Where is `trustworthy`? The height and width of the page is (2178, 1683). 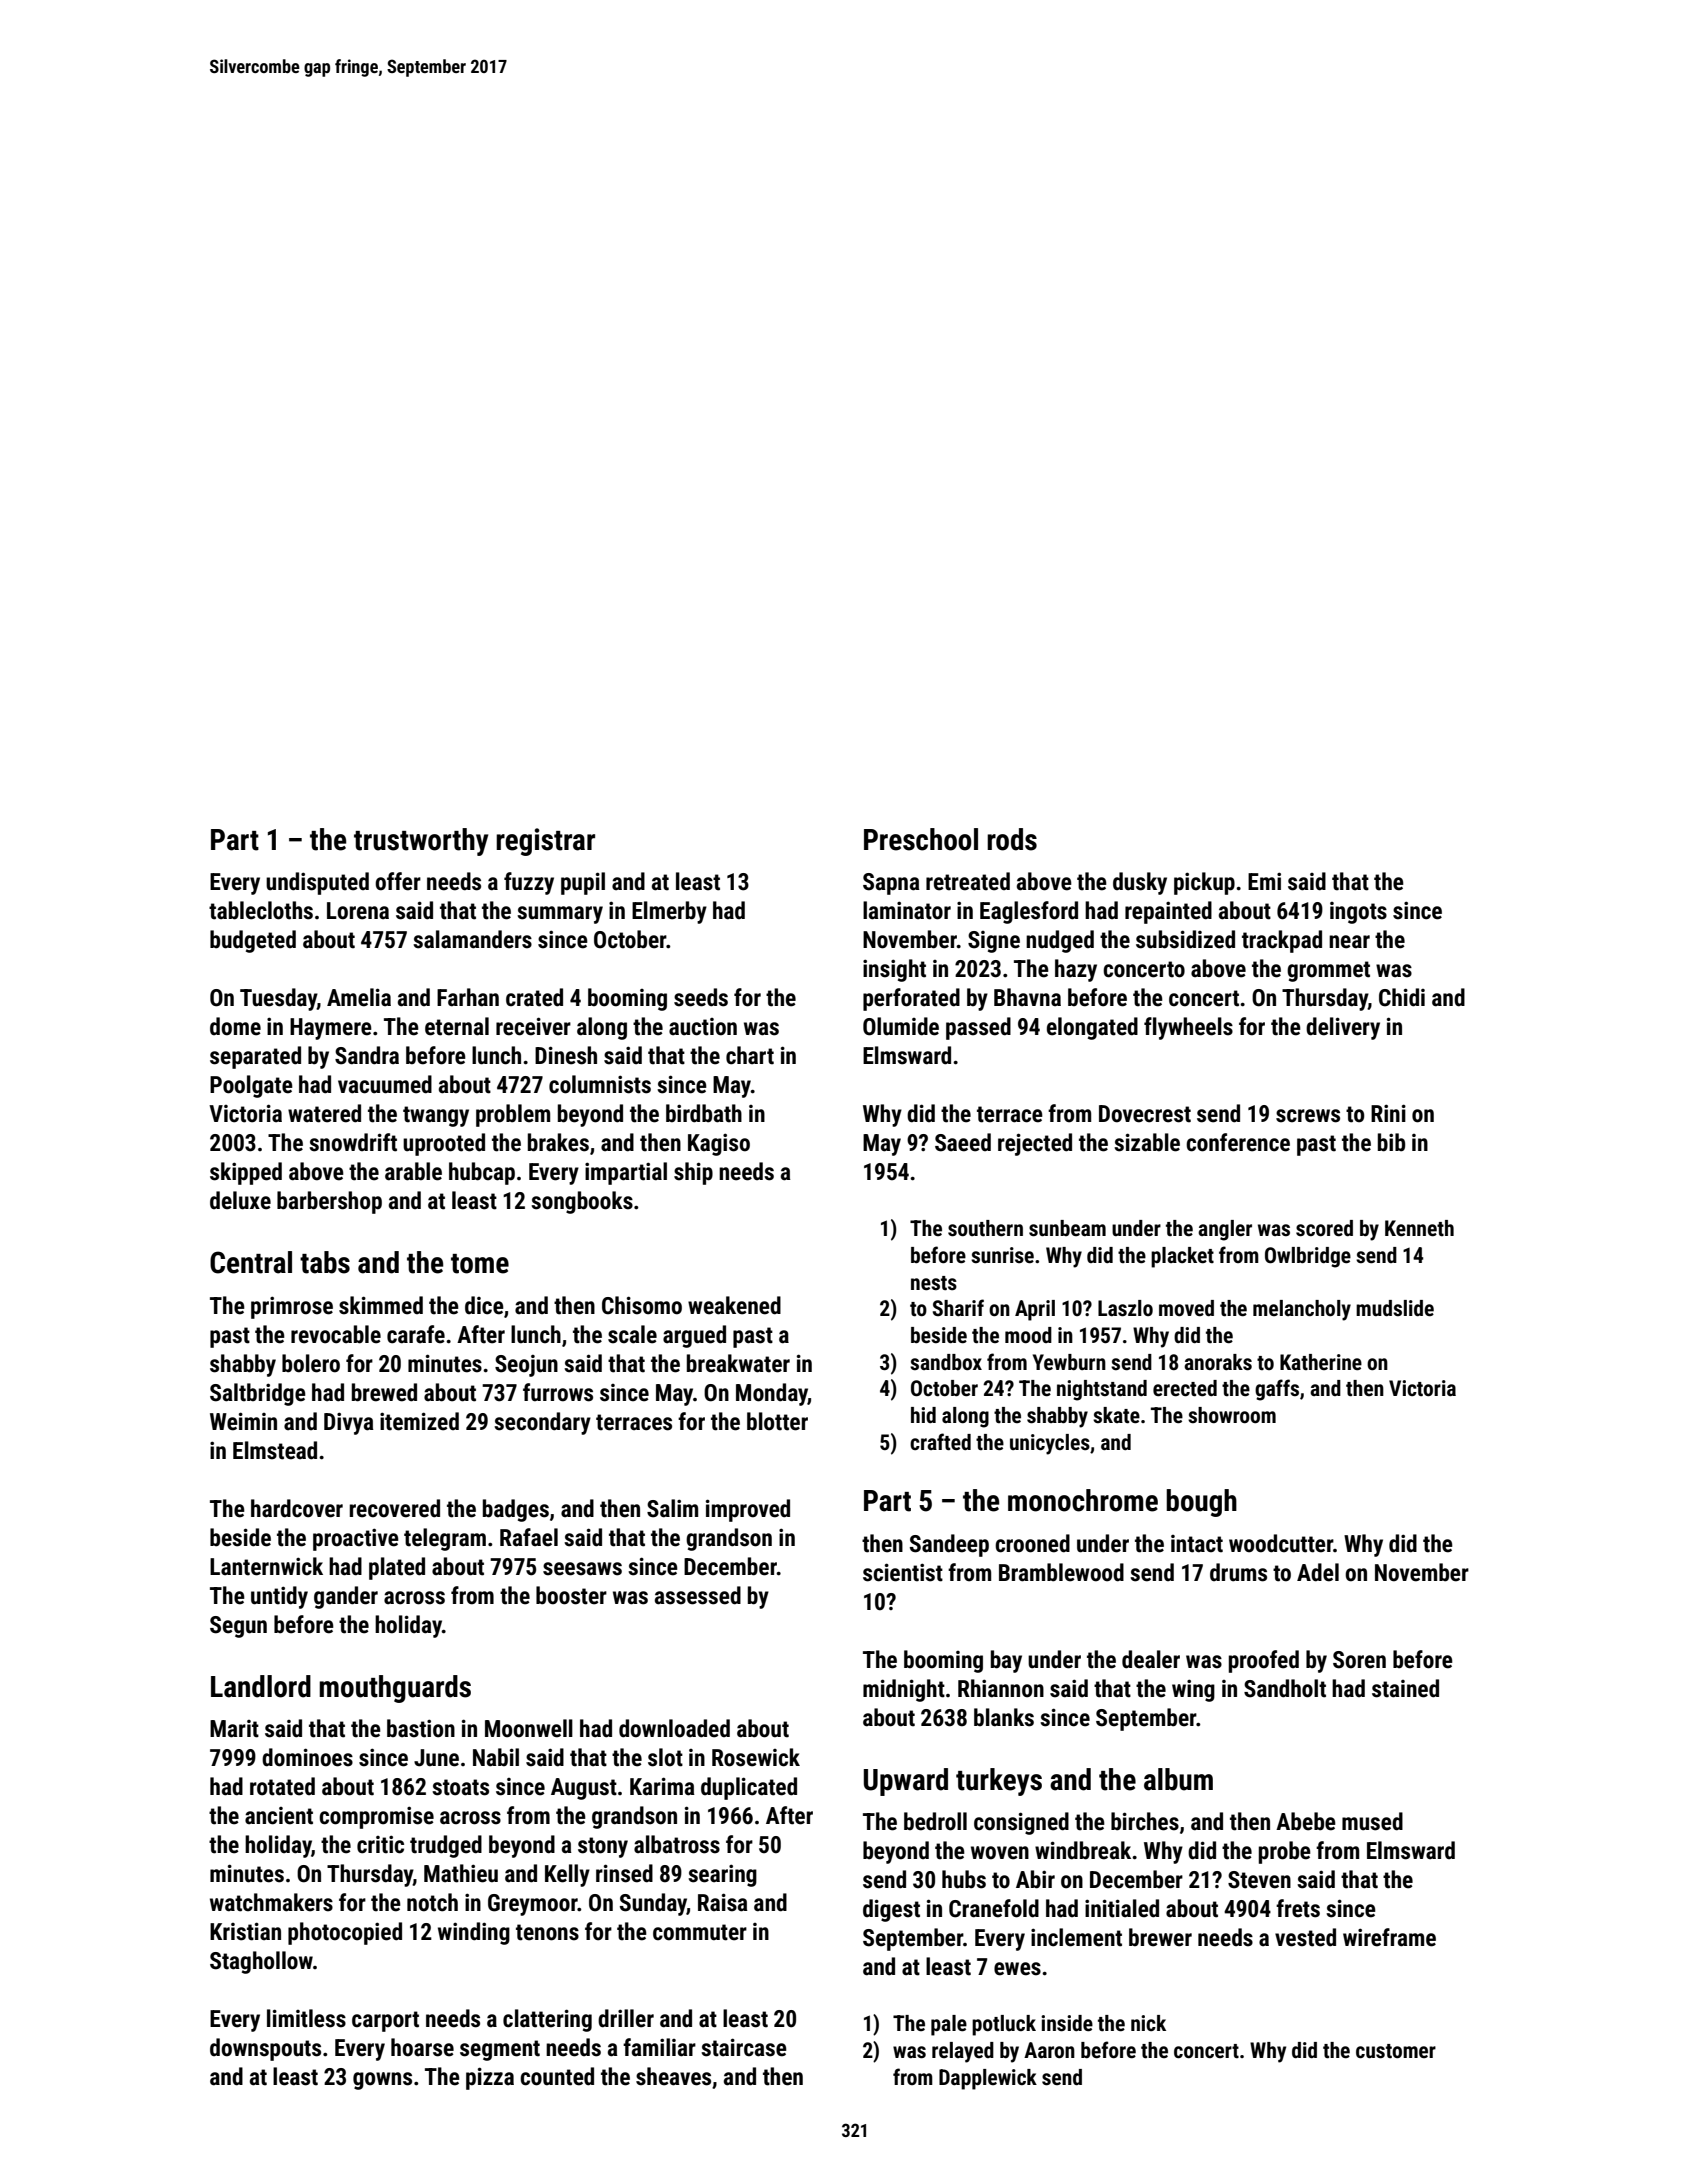 trustworthy is located at coordinates (421, 842).
